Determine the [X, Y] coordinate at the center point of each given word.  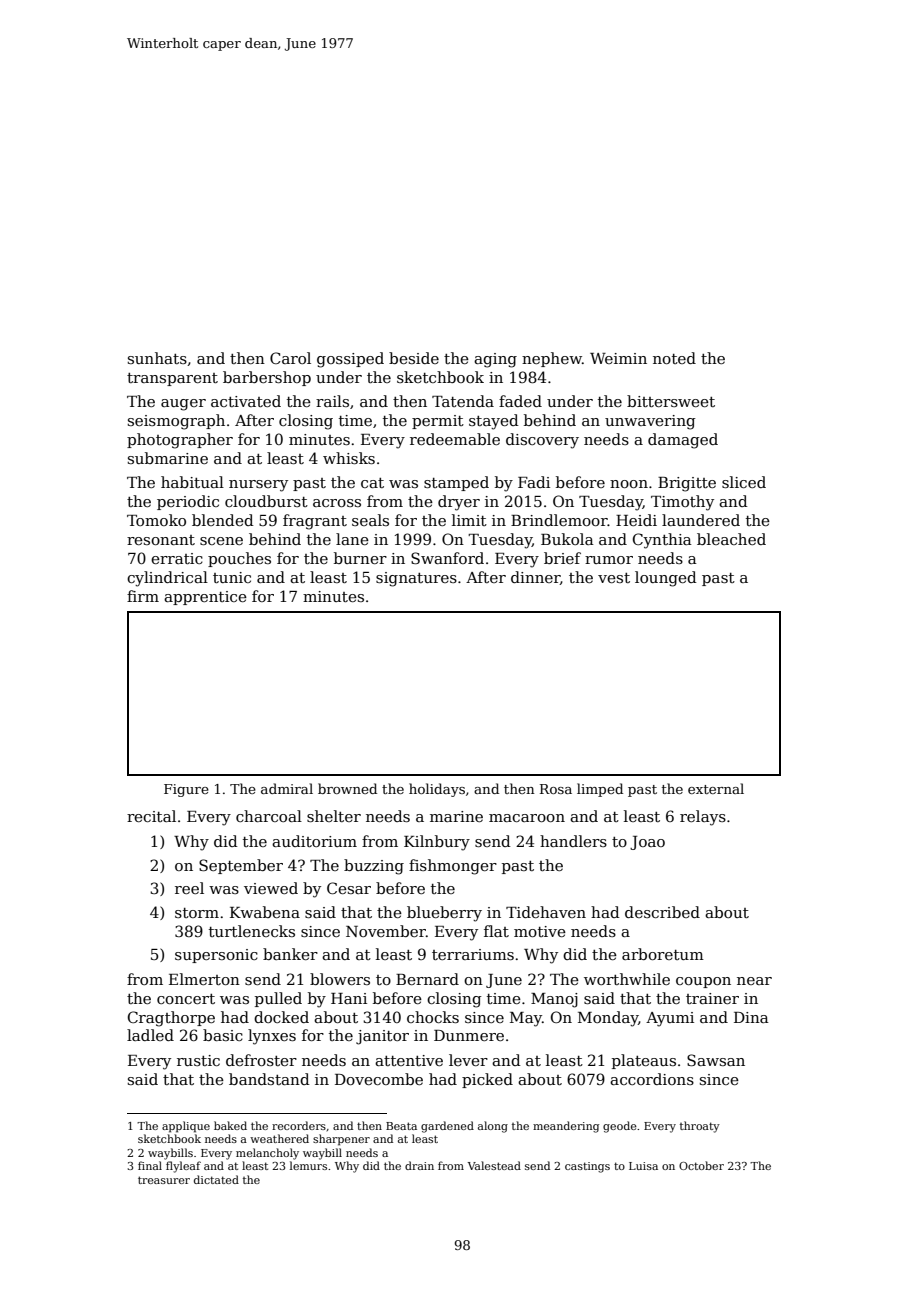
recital [151, 816]
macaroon [527, 818]
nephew [552, 359]
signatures [416, 579]
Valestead [494, 1165]
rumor [609, 560]
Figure [186, 790]
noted [674, 358]
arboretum [663, 954]
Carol [290, 358]
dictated [216, 1179]
